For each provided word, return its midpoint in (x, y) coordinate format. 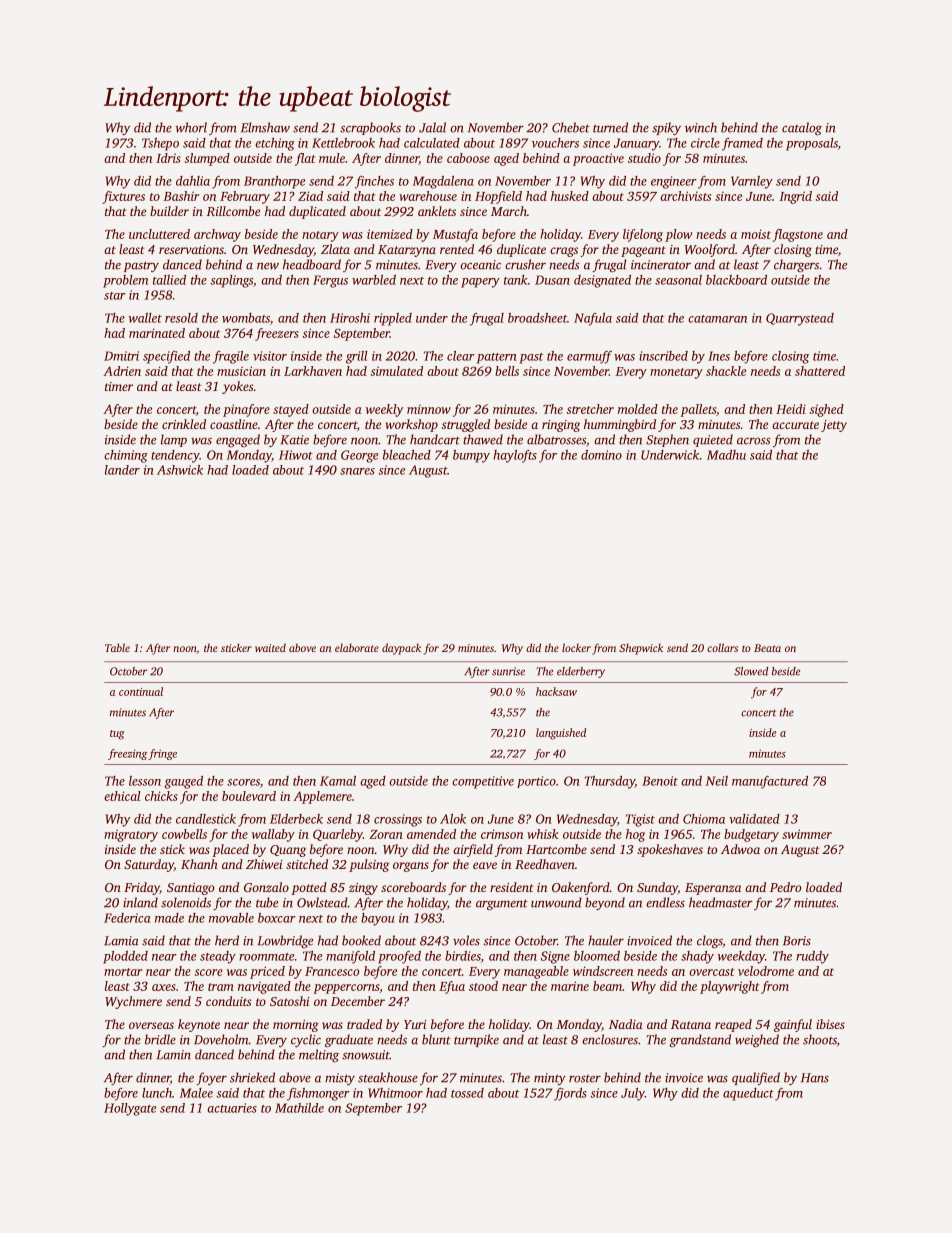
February (245, 197)
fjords (570, 1094)
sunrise (508, 671)
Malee (196, 1093)
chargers (796, 265)
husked (570, 196)
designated (602, 281)
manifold (350, 957)
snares (357, 471)
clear (461, 356)
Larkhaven (313, 371)
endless (665, 902)
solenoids (186, 902)
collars (722, 647)
